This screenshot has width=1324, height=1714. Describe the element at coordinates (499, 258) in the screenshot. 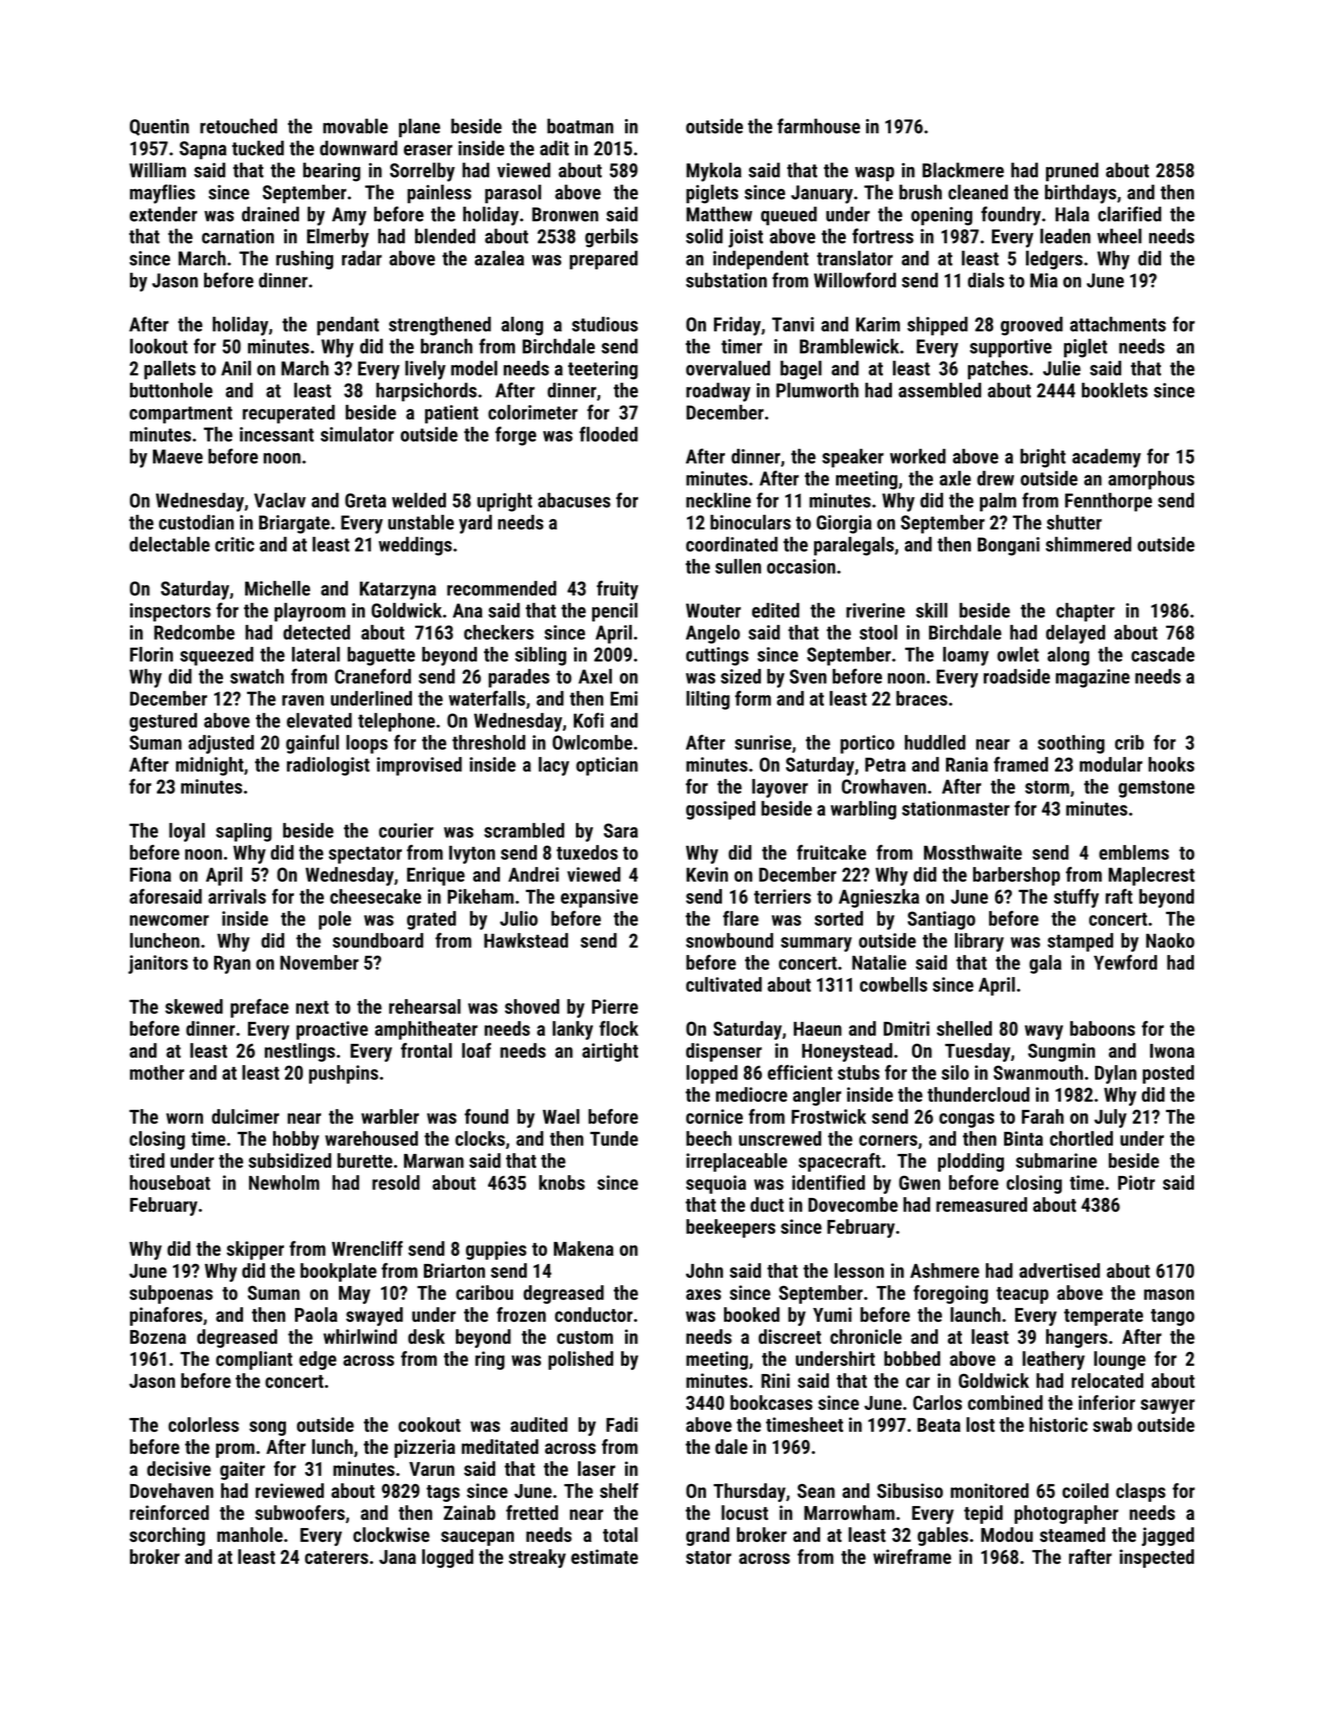

I see `azalea` at that location.
